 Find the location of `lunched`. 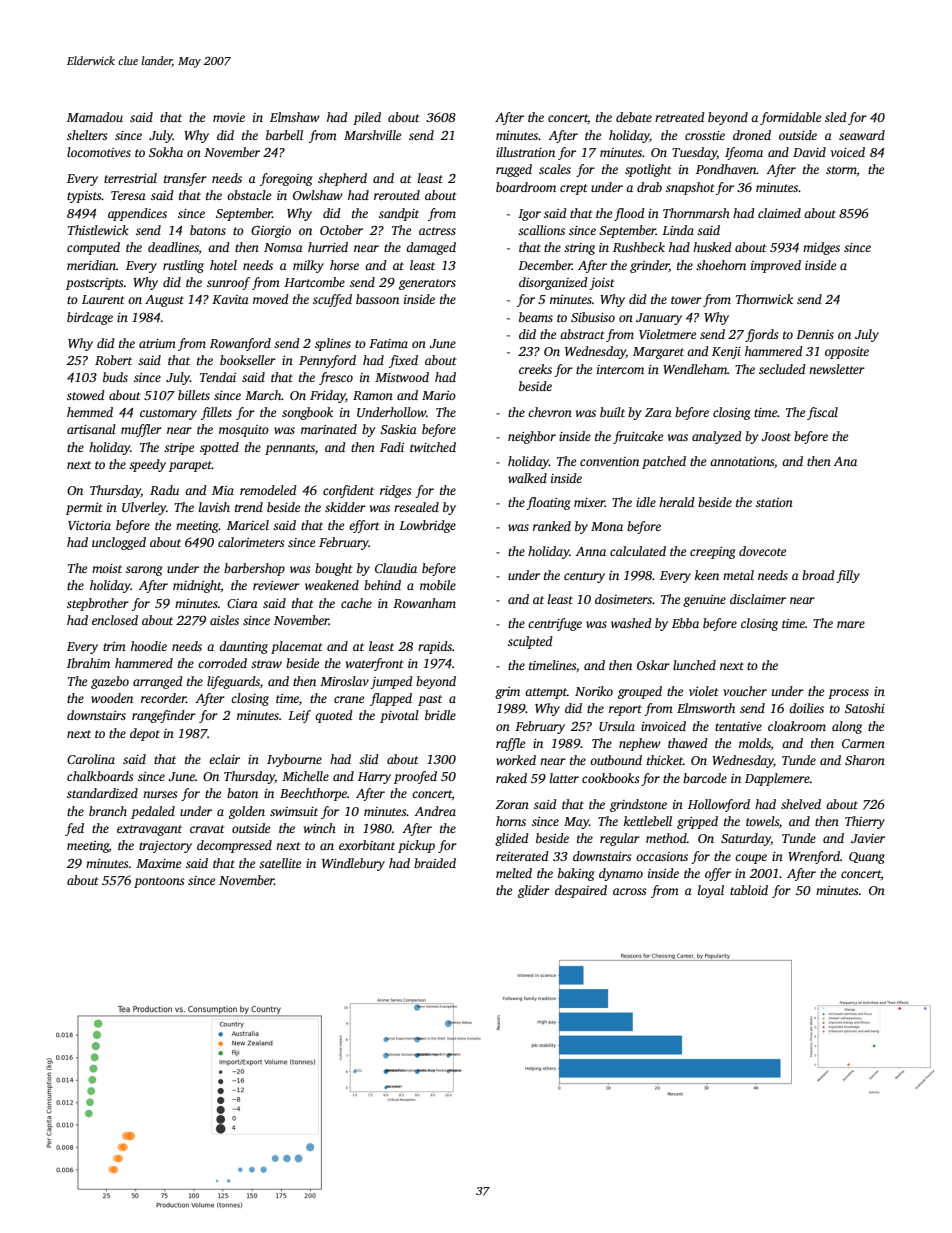

lunched is located at coordinates (694, 665).
